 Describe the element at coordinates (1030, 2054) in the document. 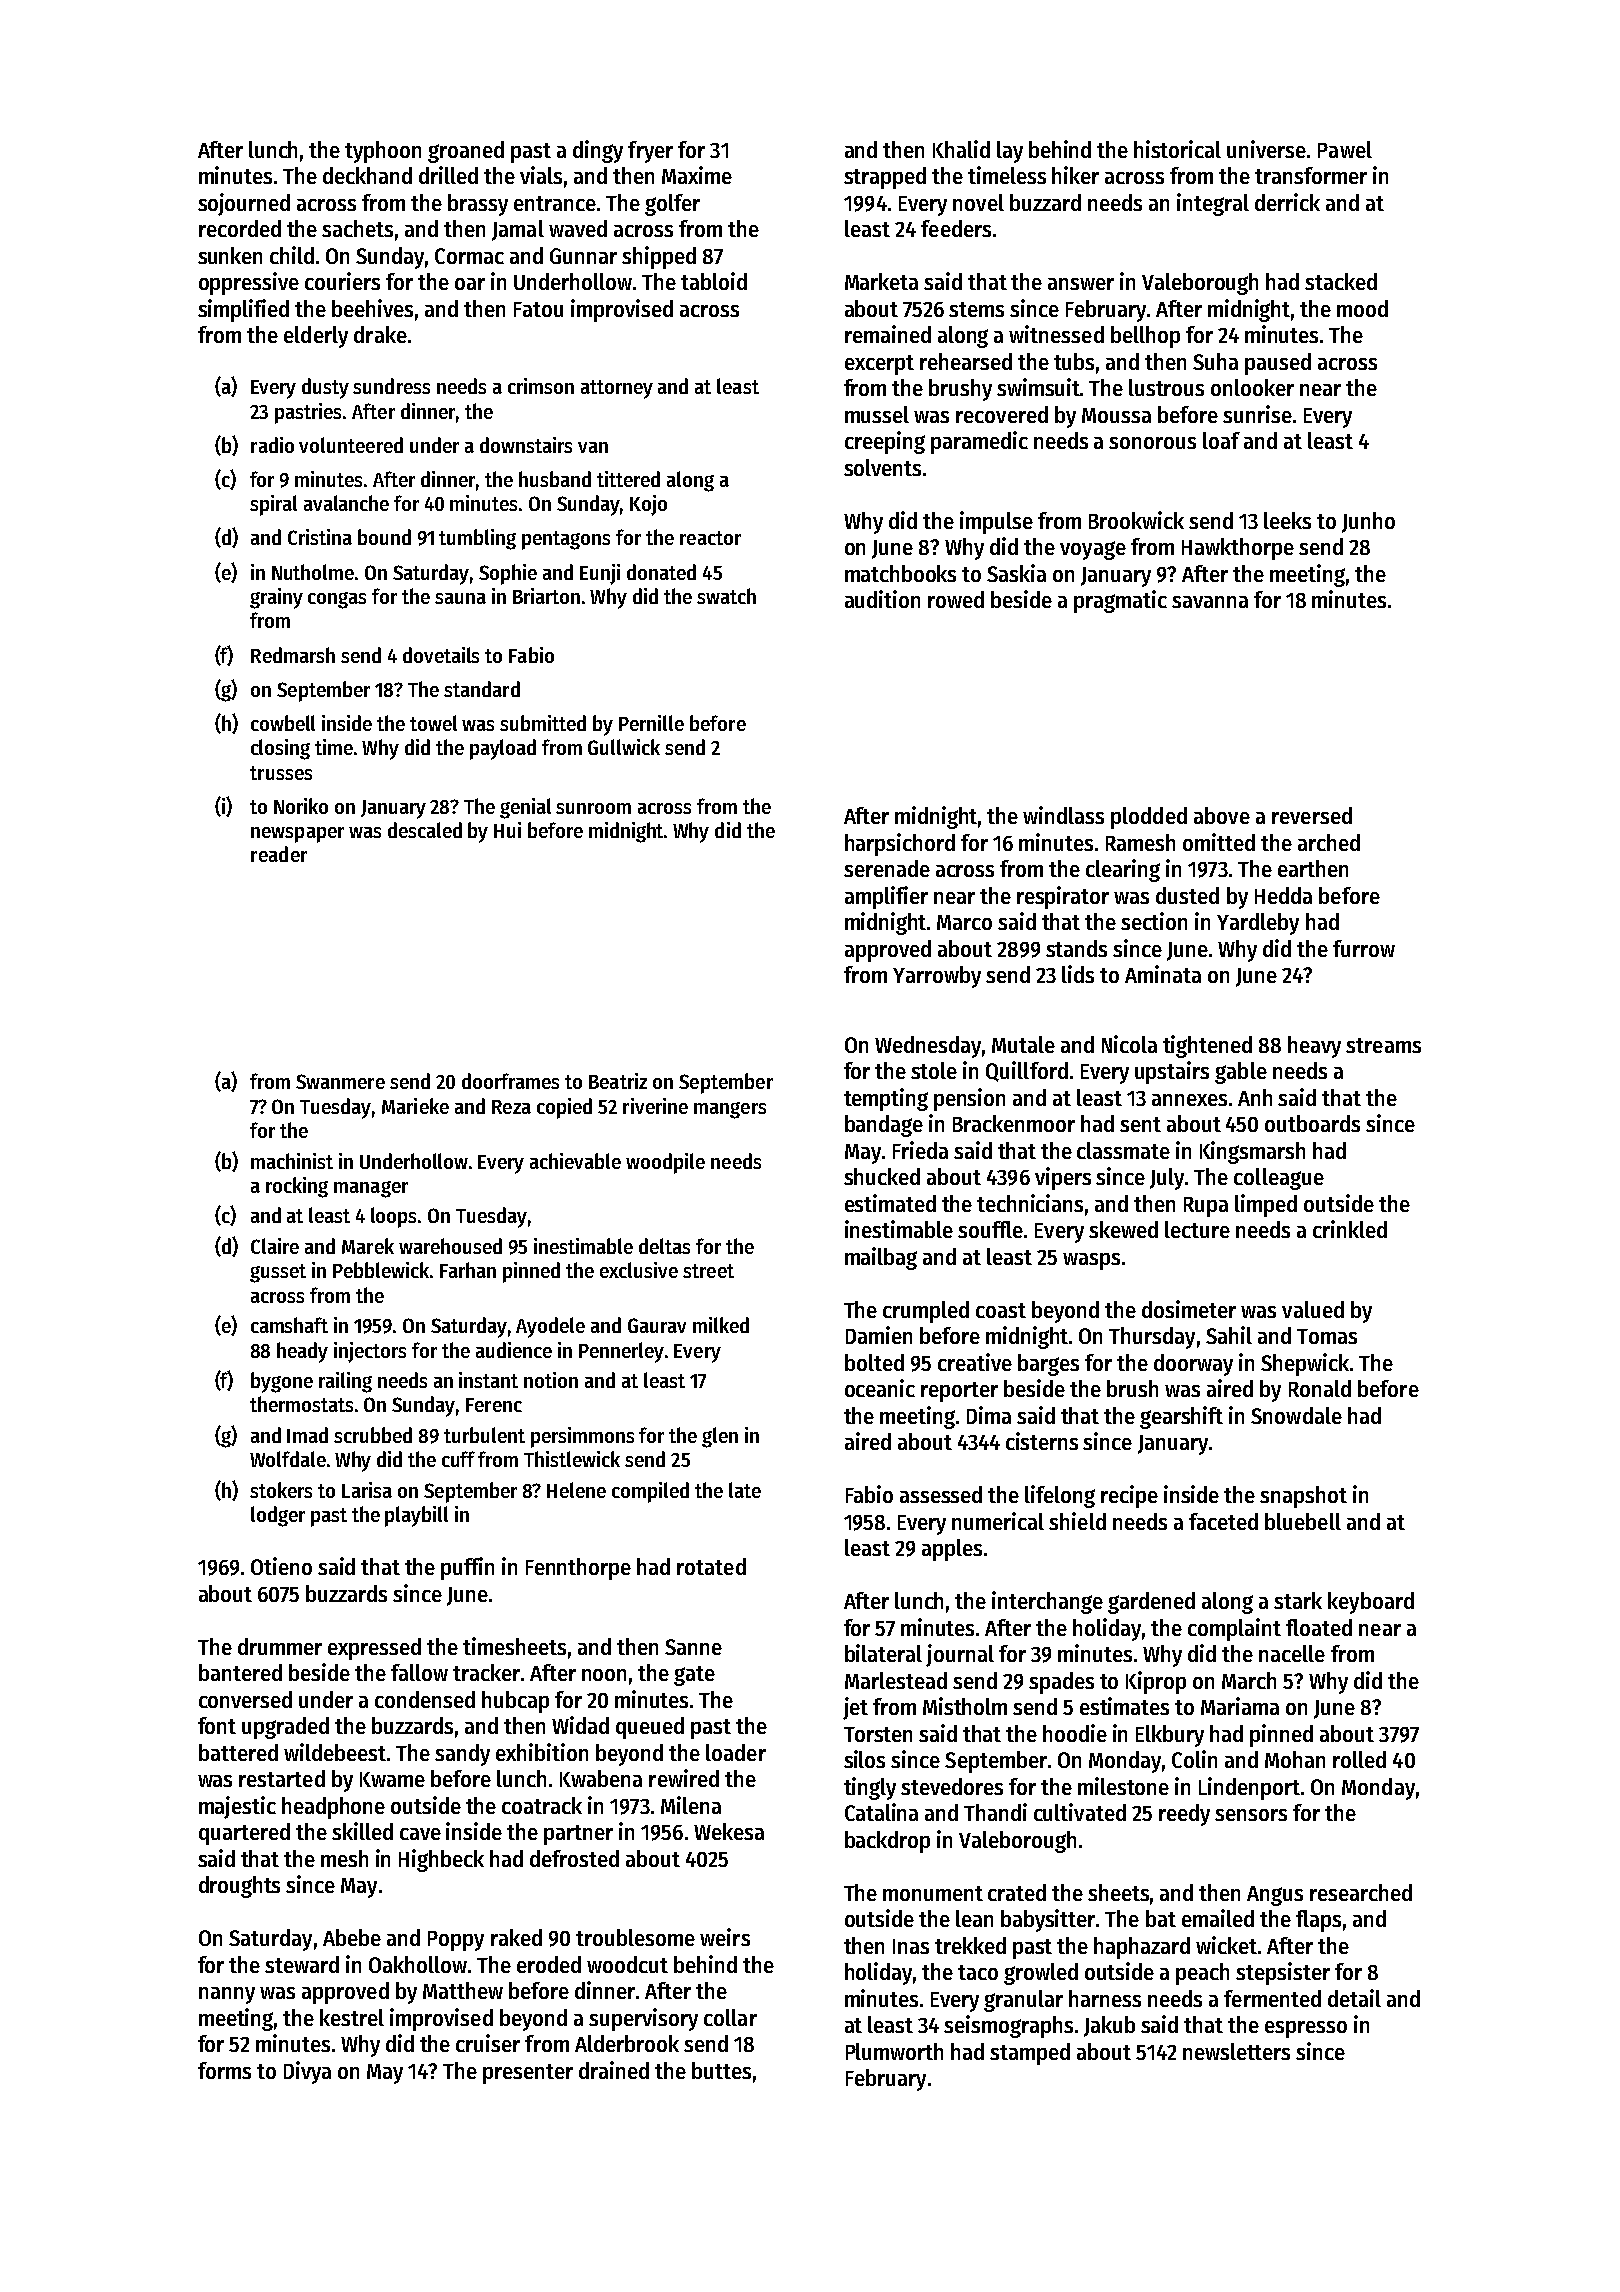

I see `stamped` at that location.
